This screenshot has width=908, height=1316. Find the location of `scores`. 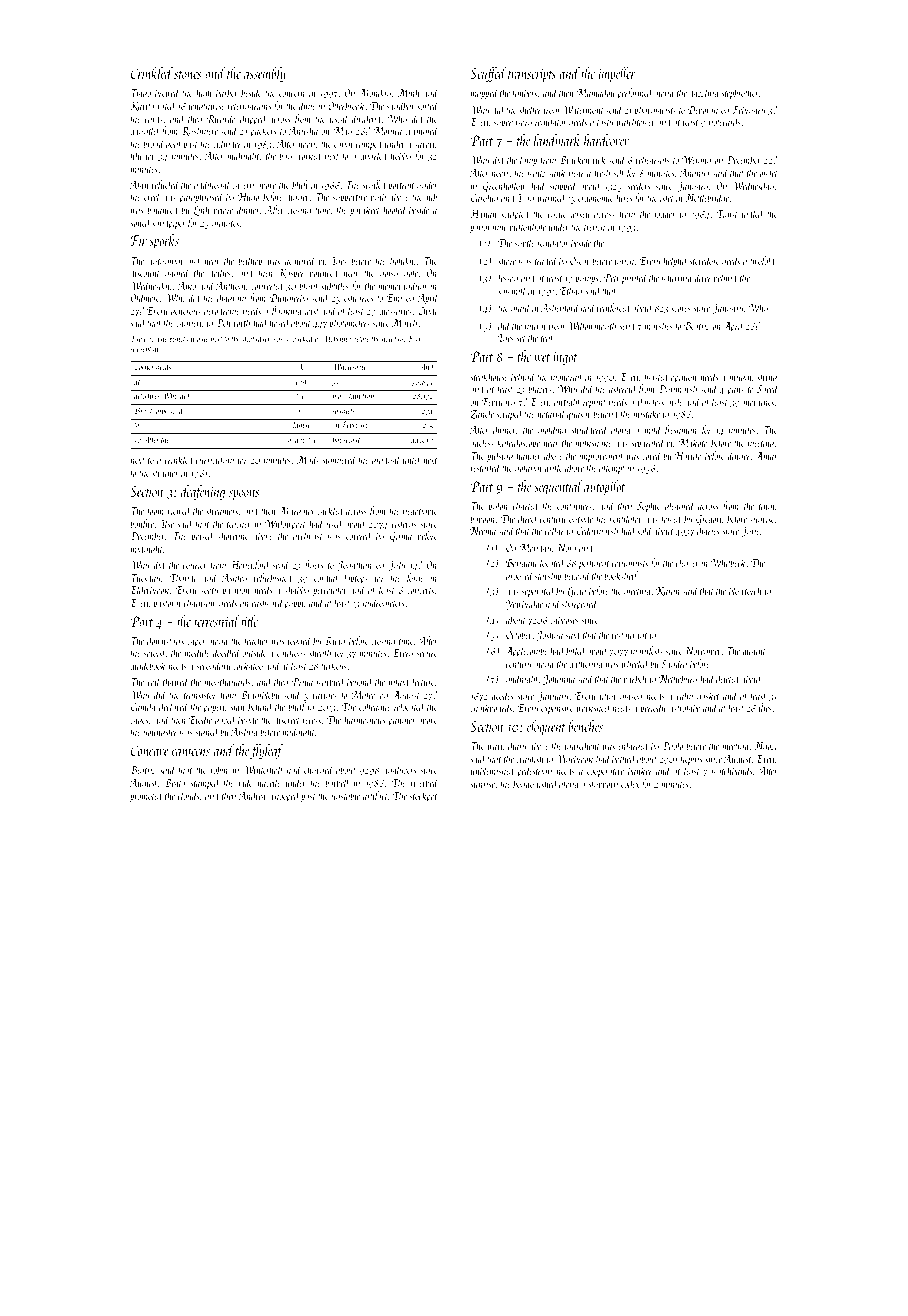

scores is located at coordinates (680, 309).
